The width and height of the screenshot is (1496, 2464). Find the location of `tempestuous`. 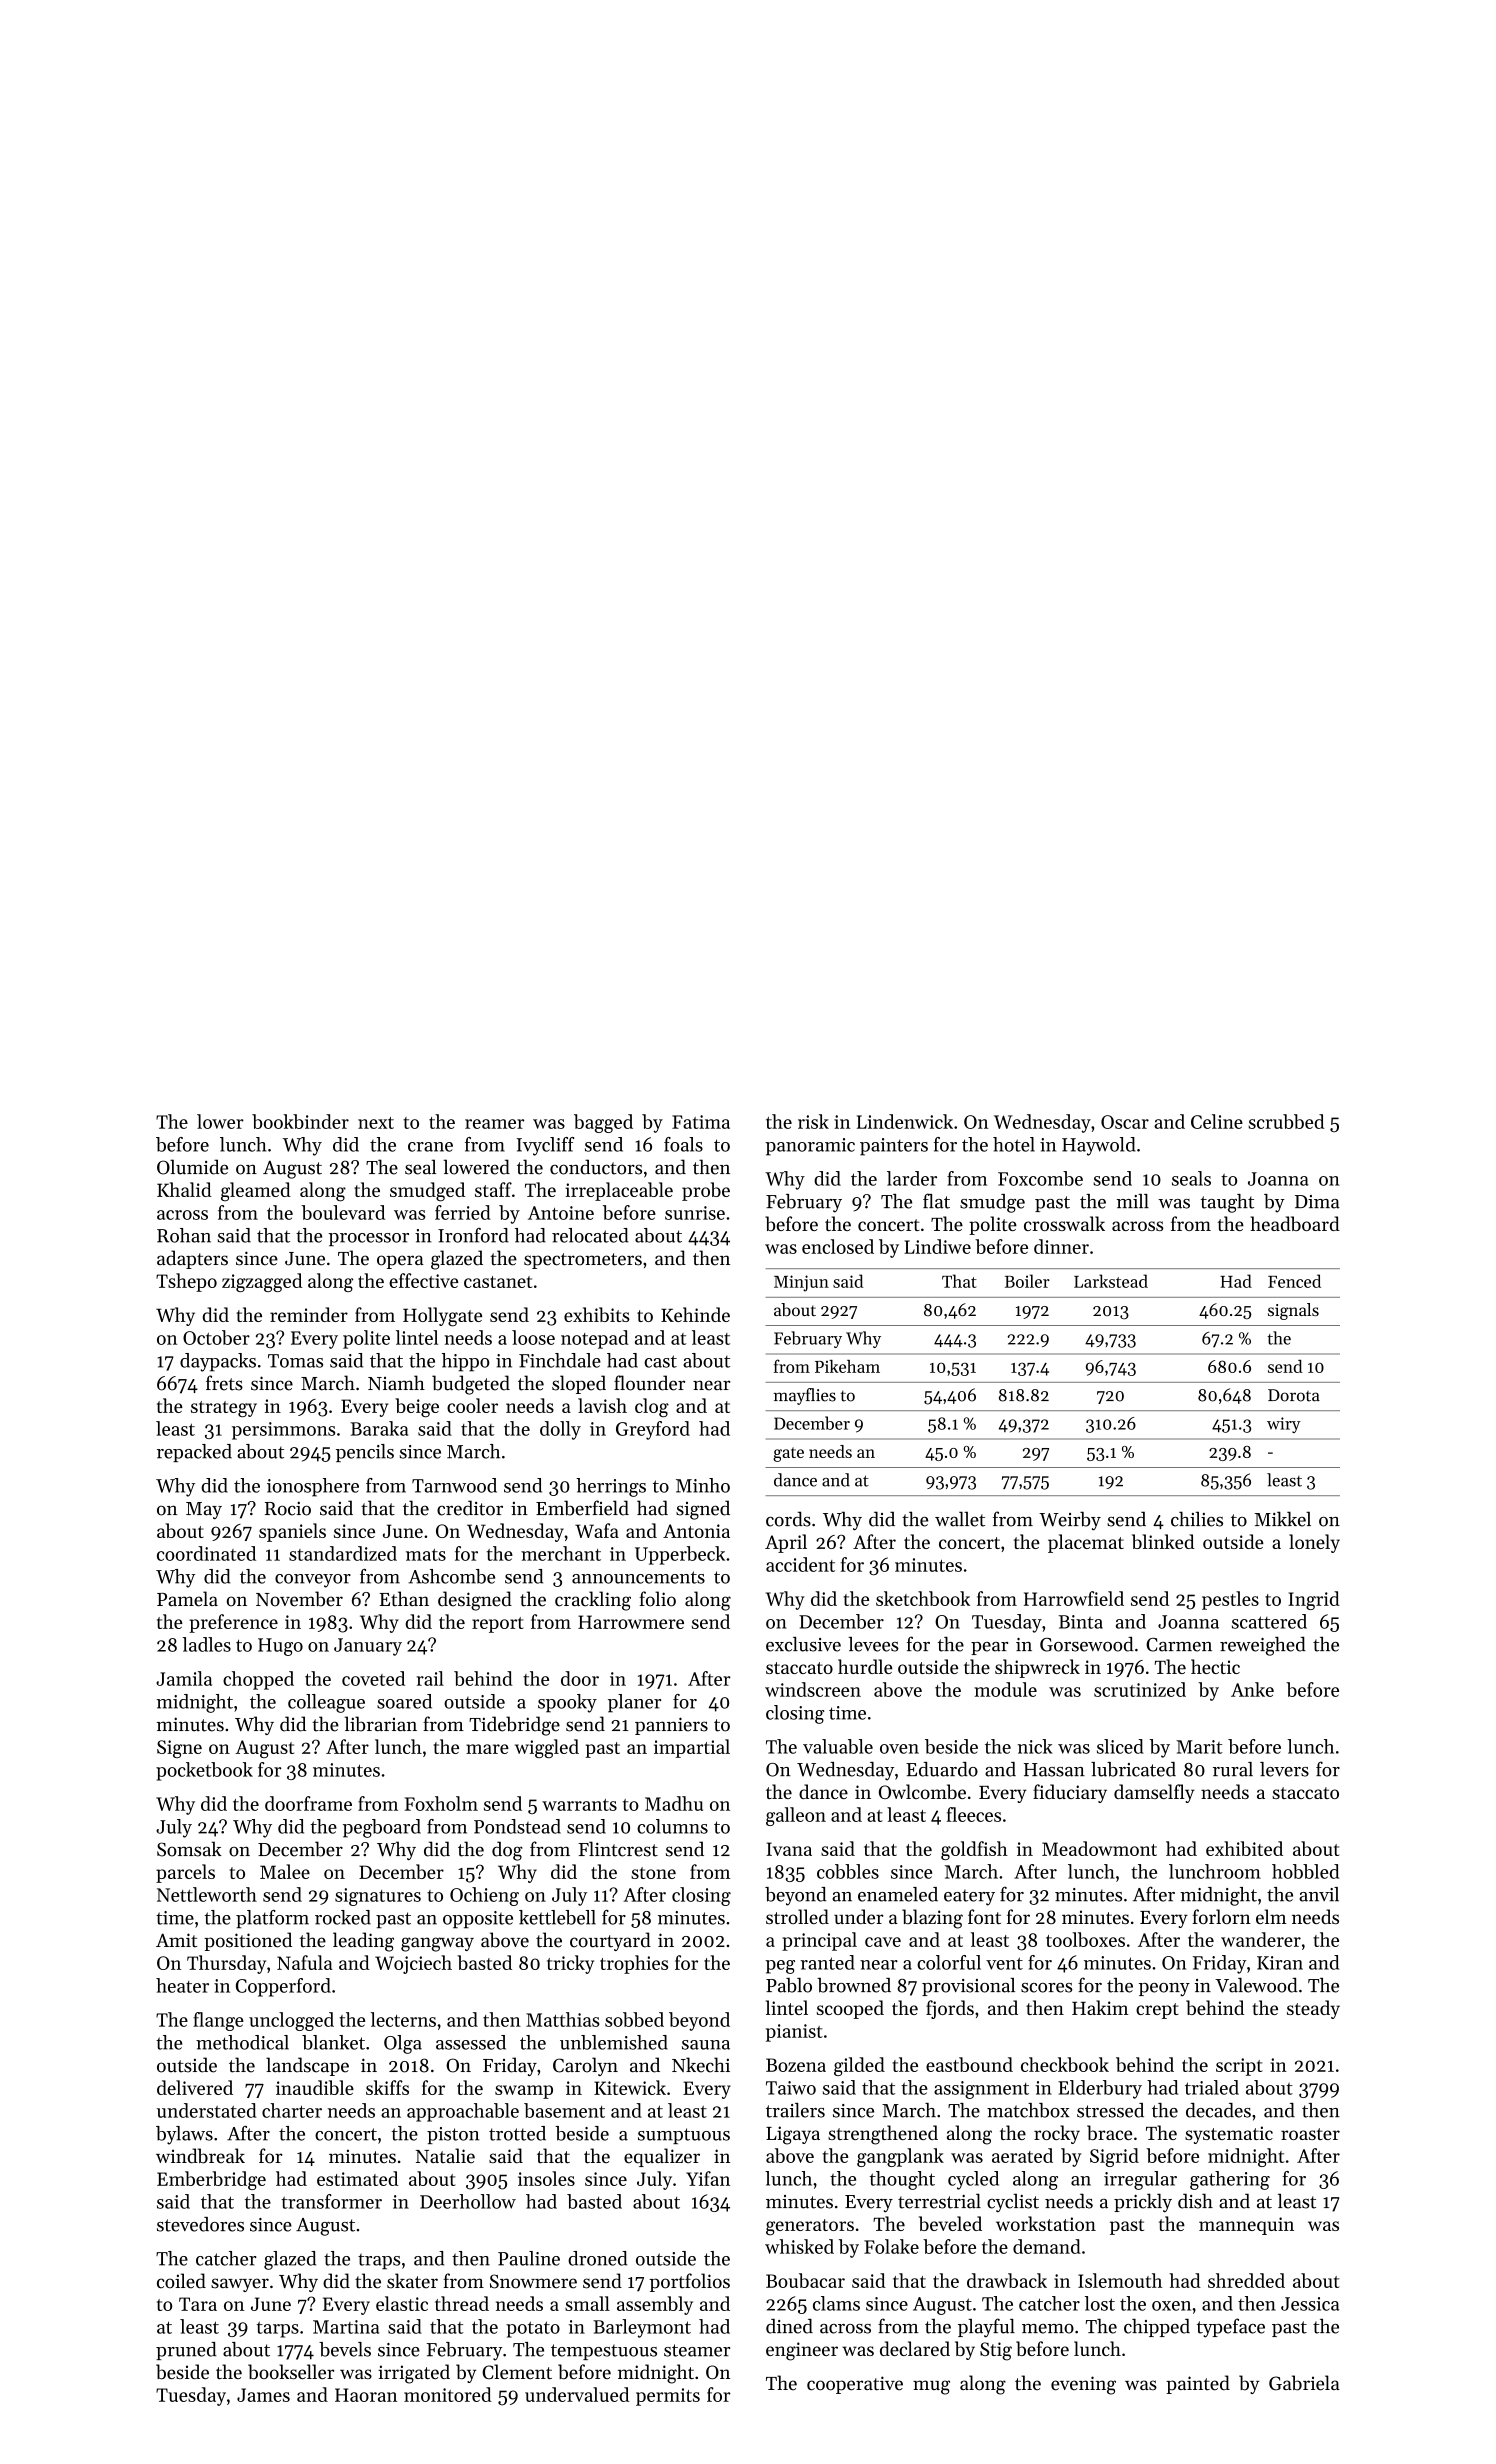

tempestuous is located at coordinates (604, 2352).
